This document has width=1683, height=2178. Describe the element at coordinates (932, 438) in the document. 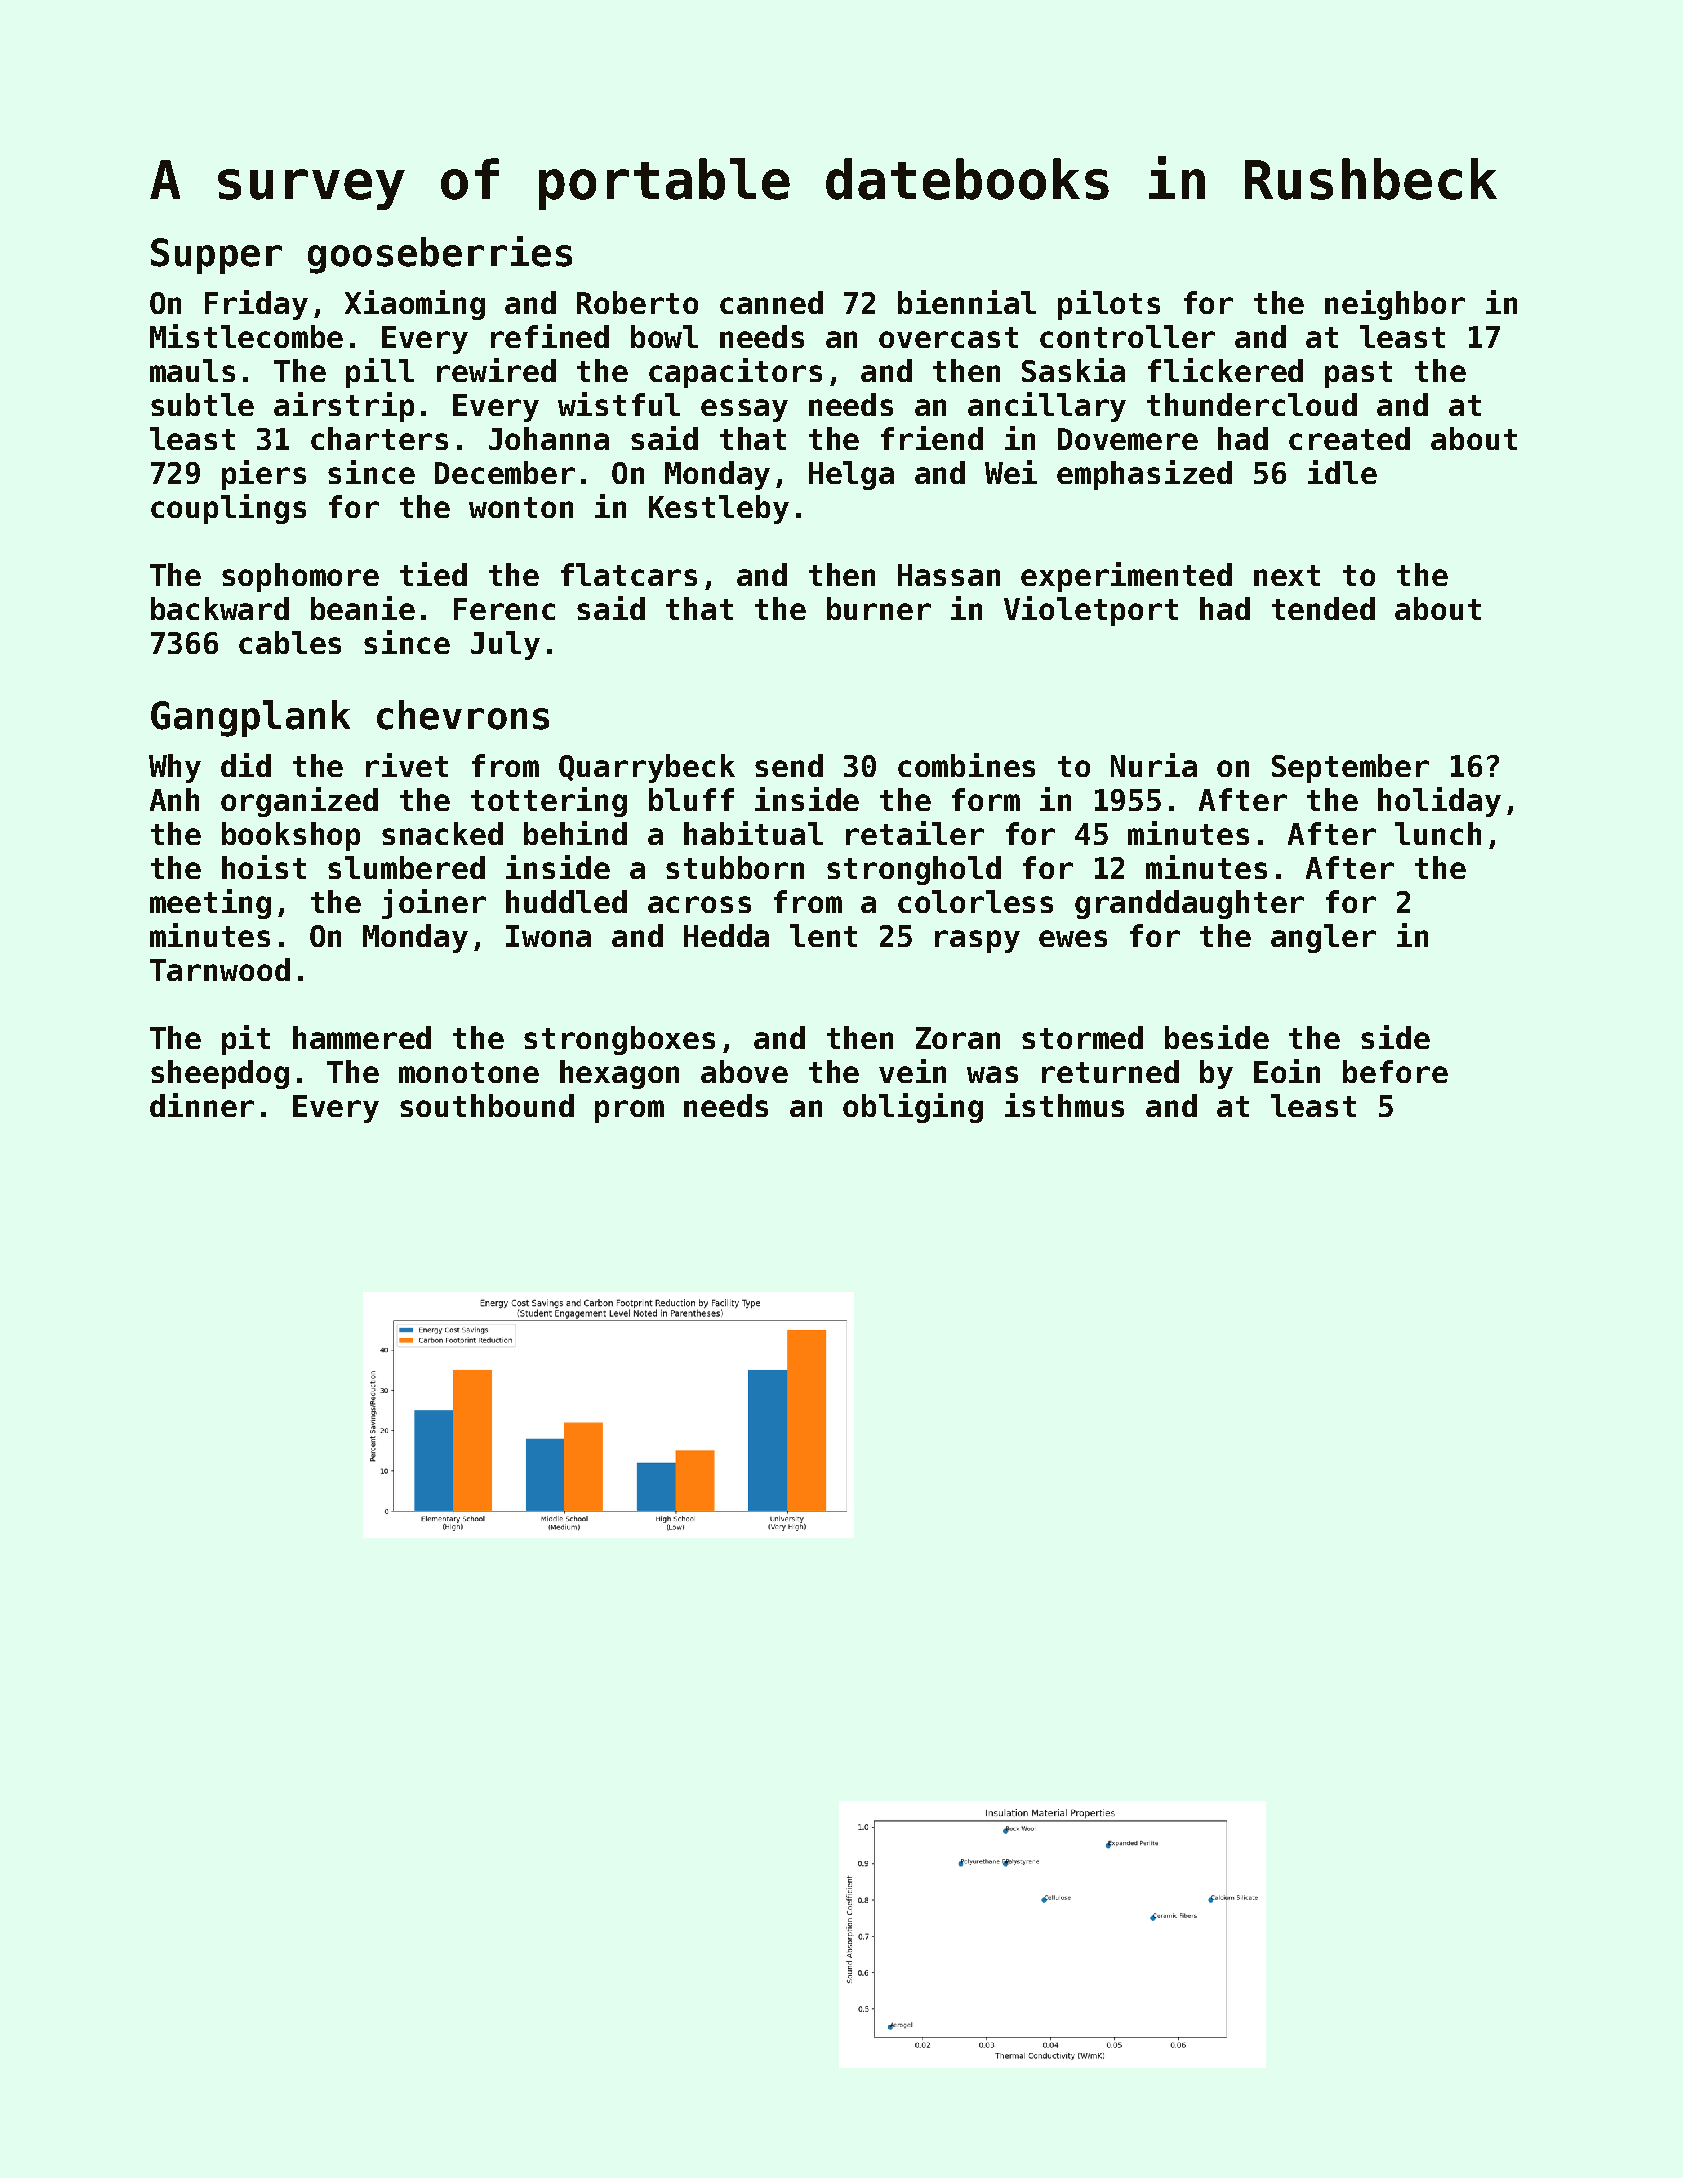

I see `friend` at that location.
